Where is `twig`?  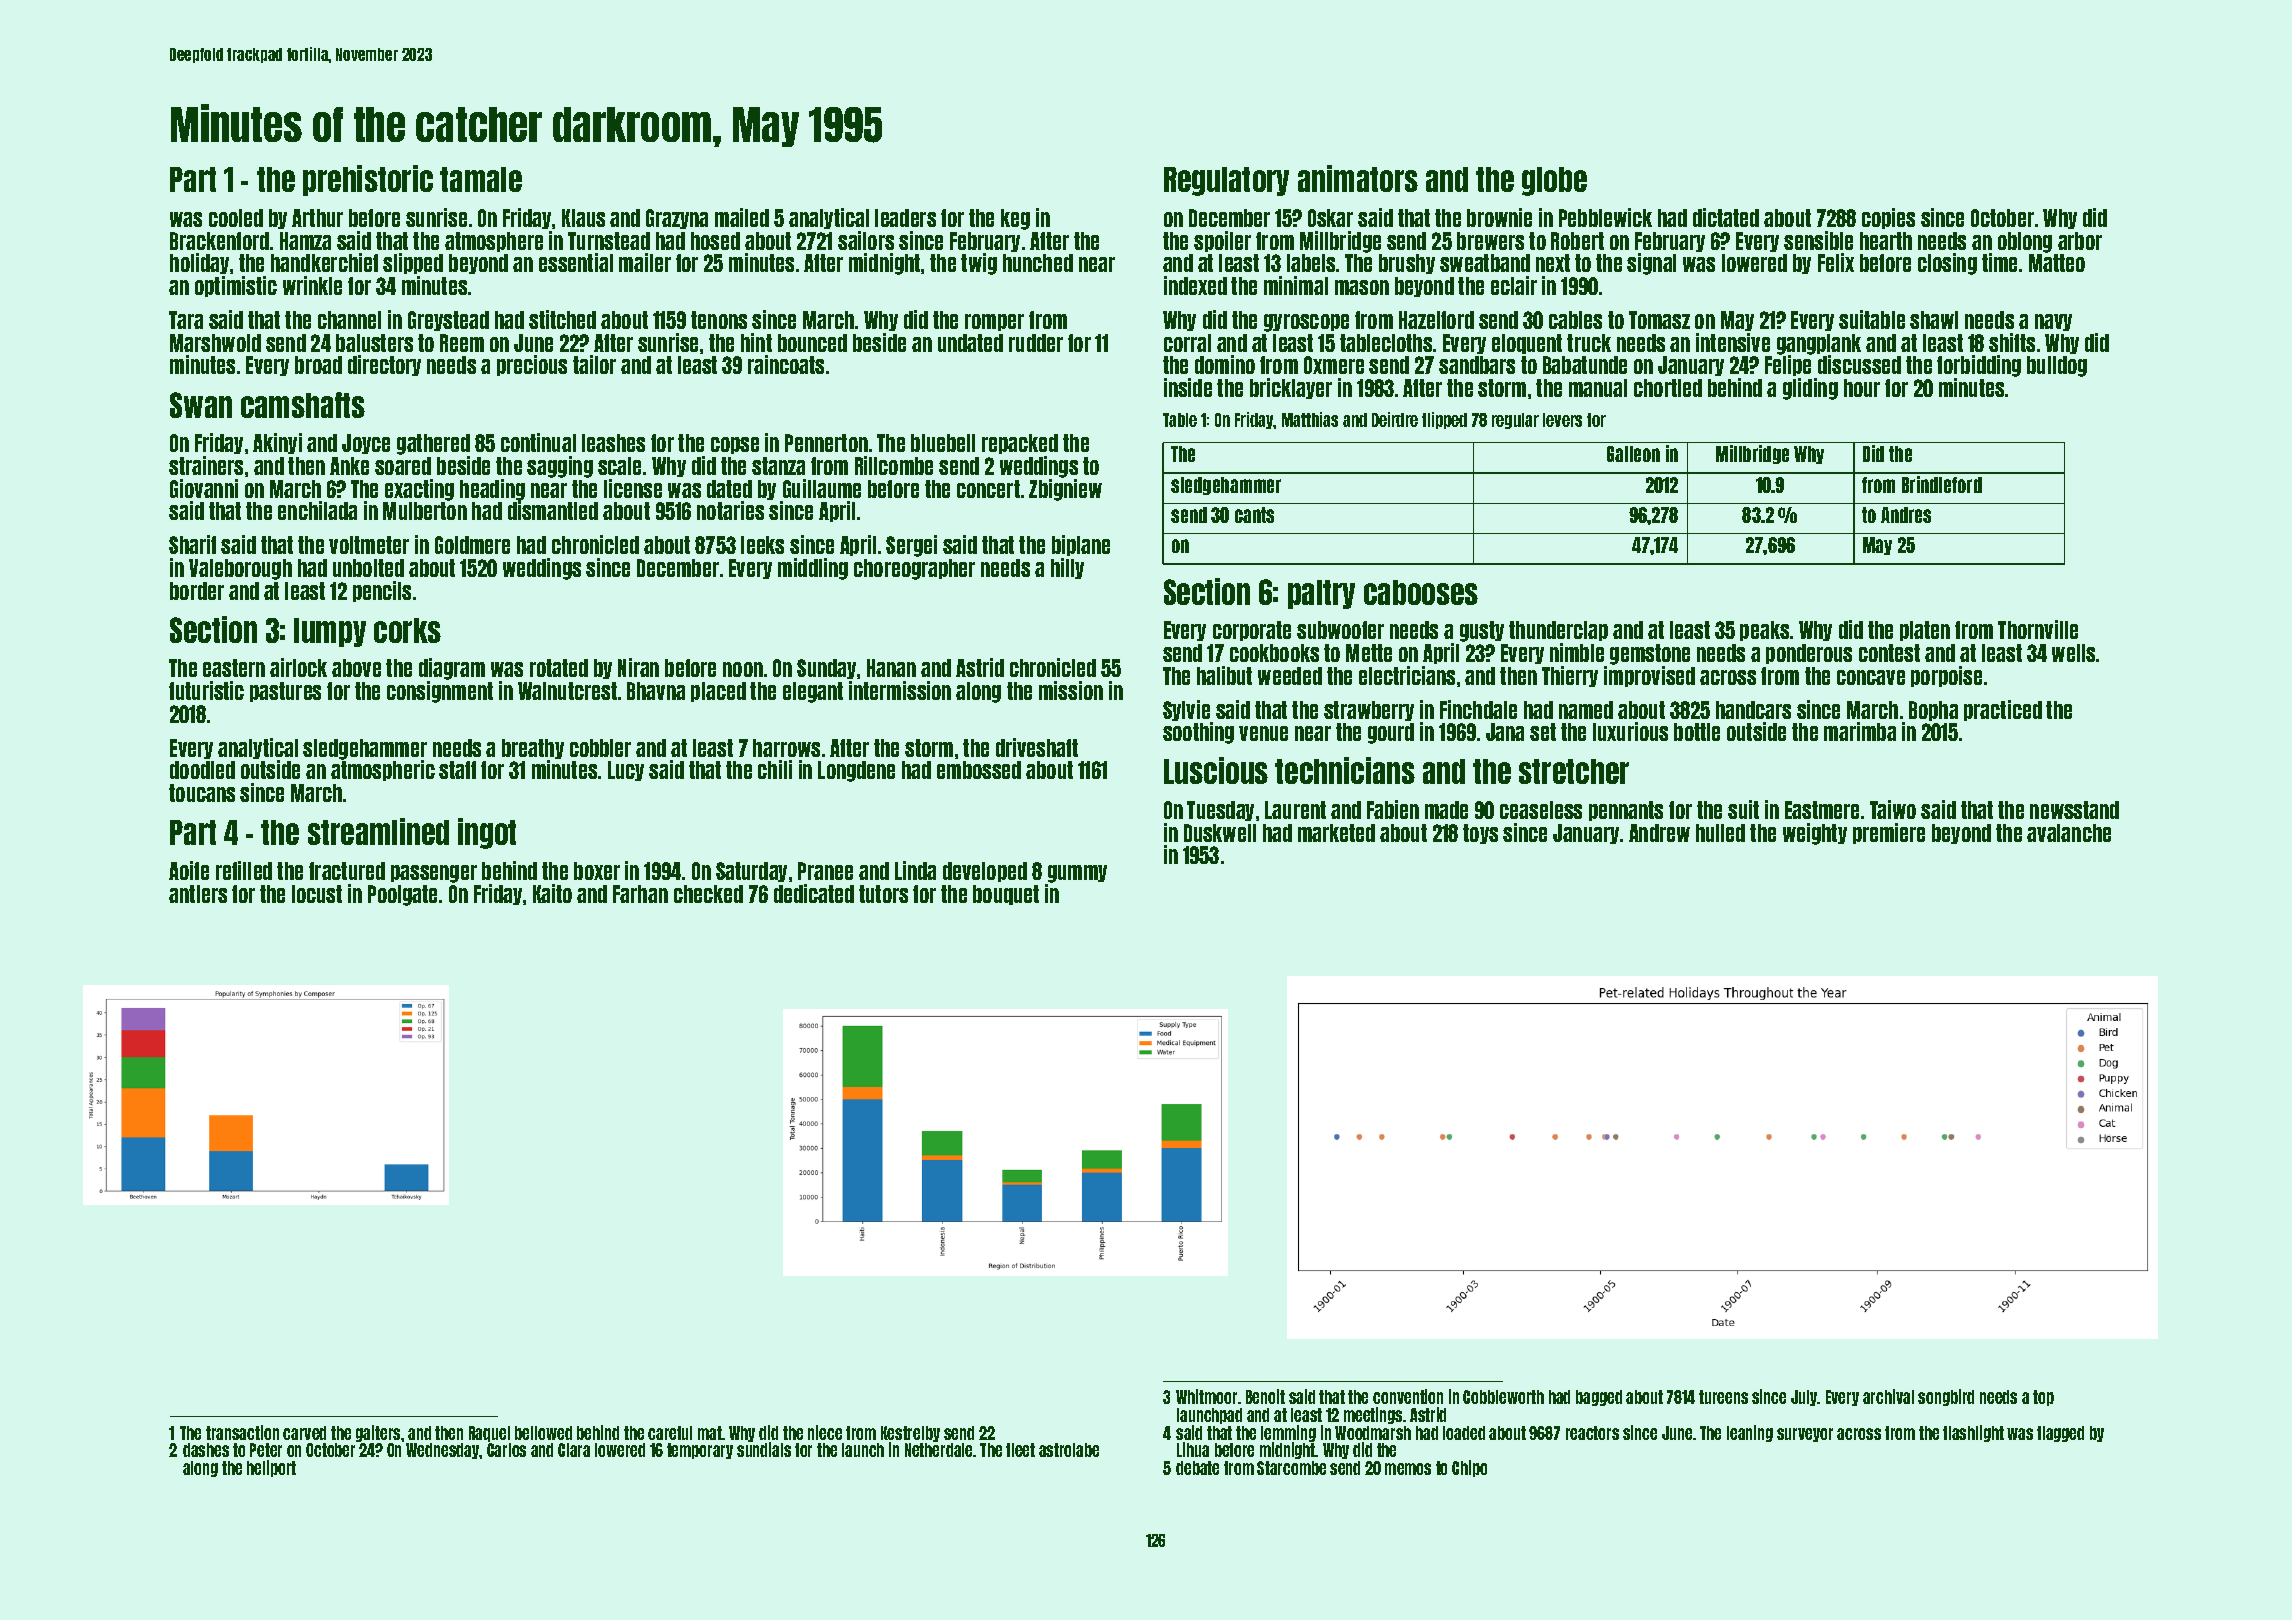 twig is located at coordinates (979, 264).
